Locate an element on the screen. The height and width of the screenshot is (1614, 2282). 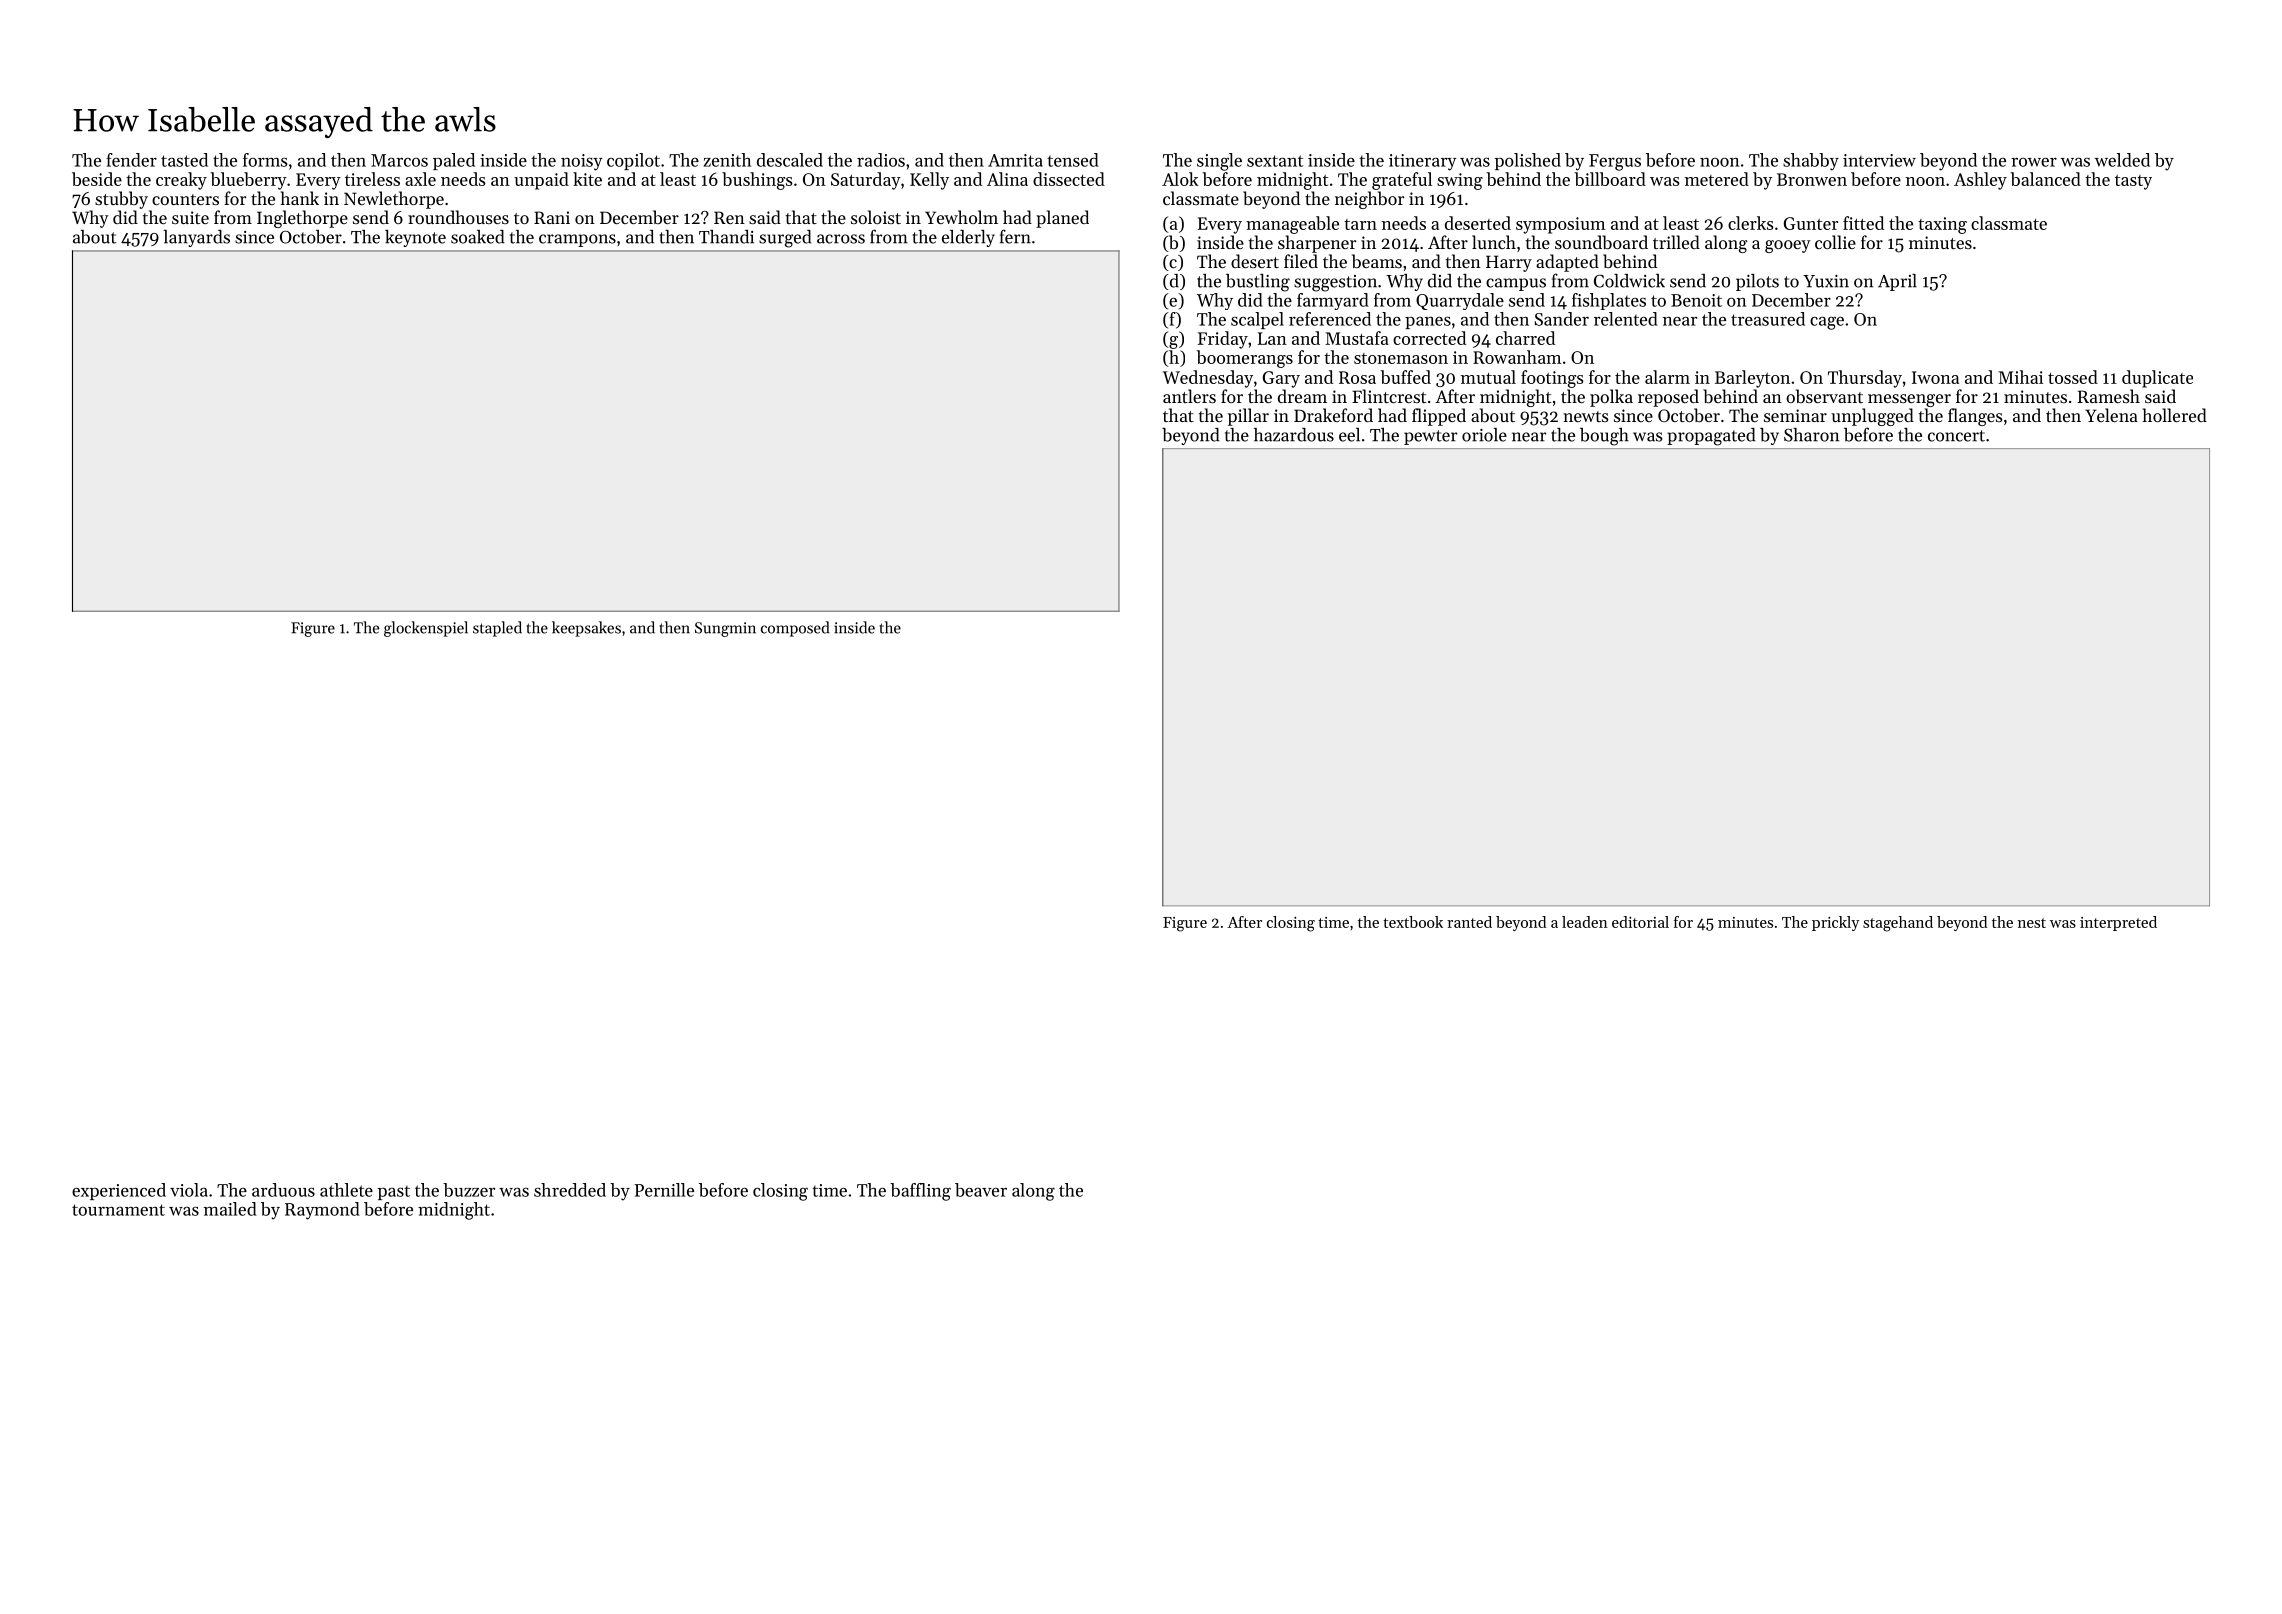
baffling is located at coordinates (920, 1192).
